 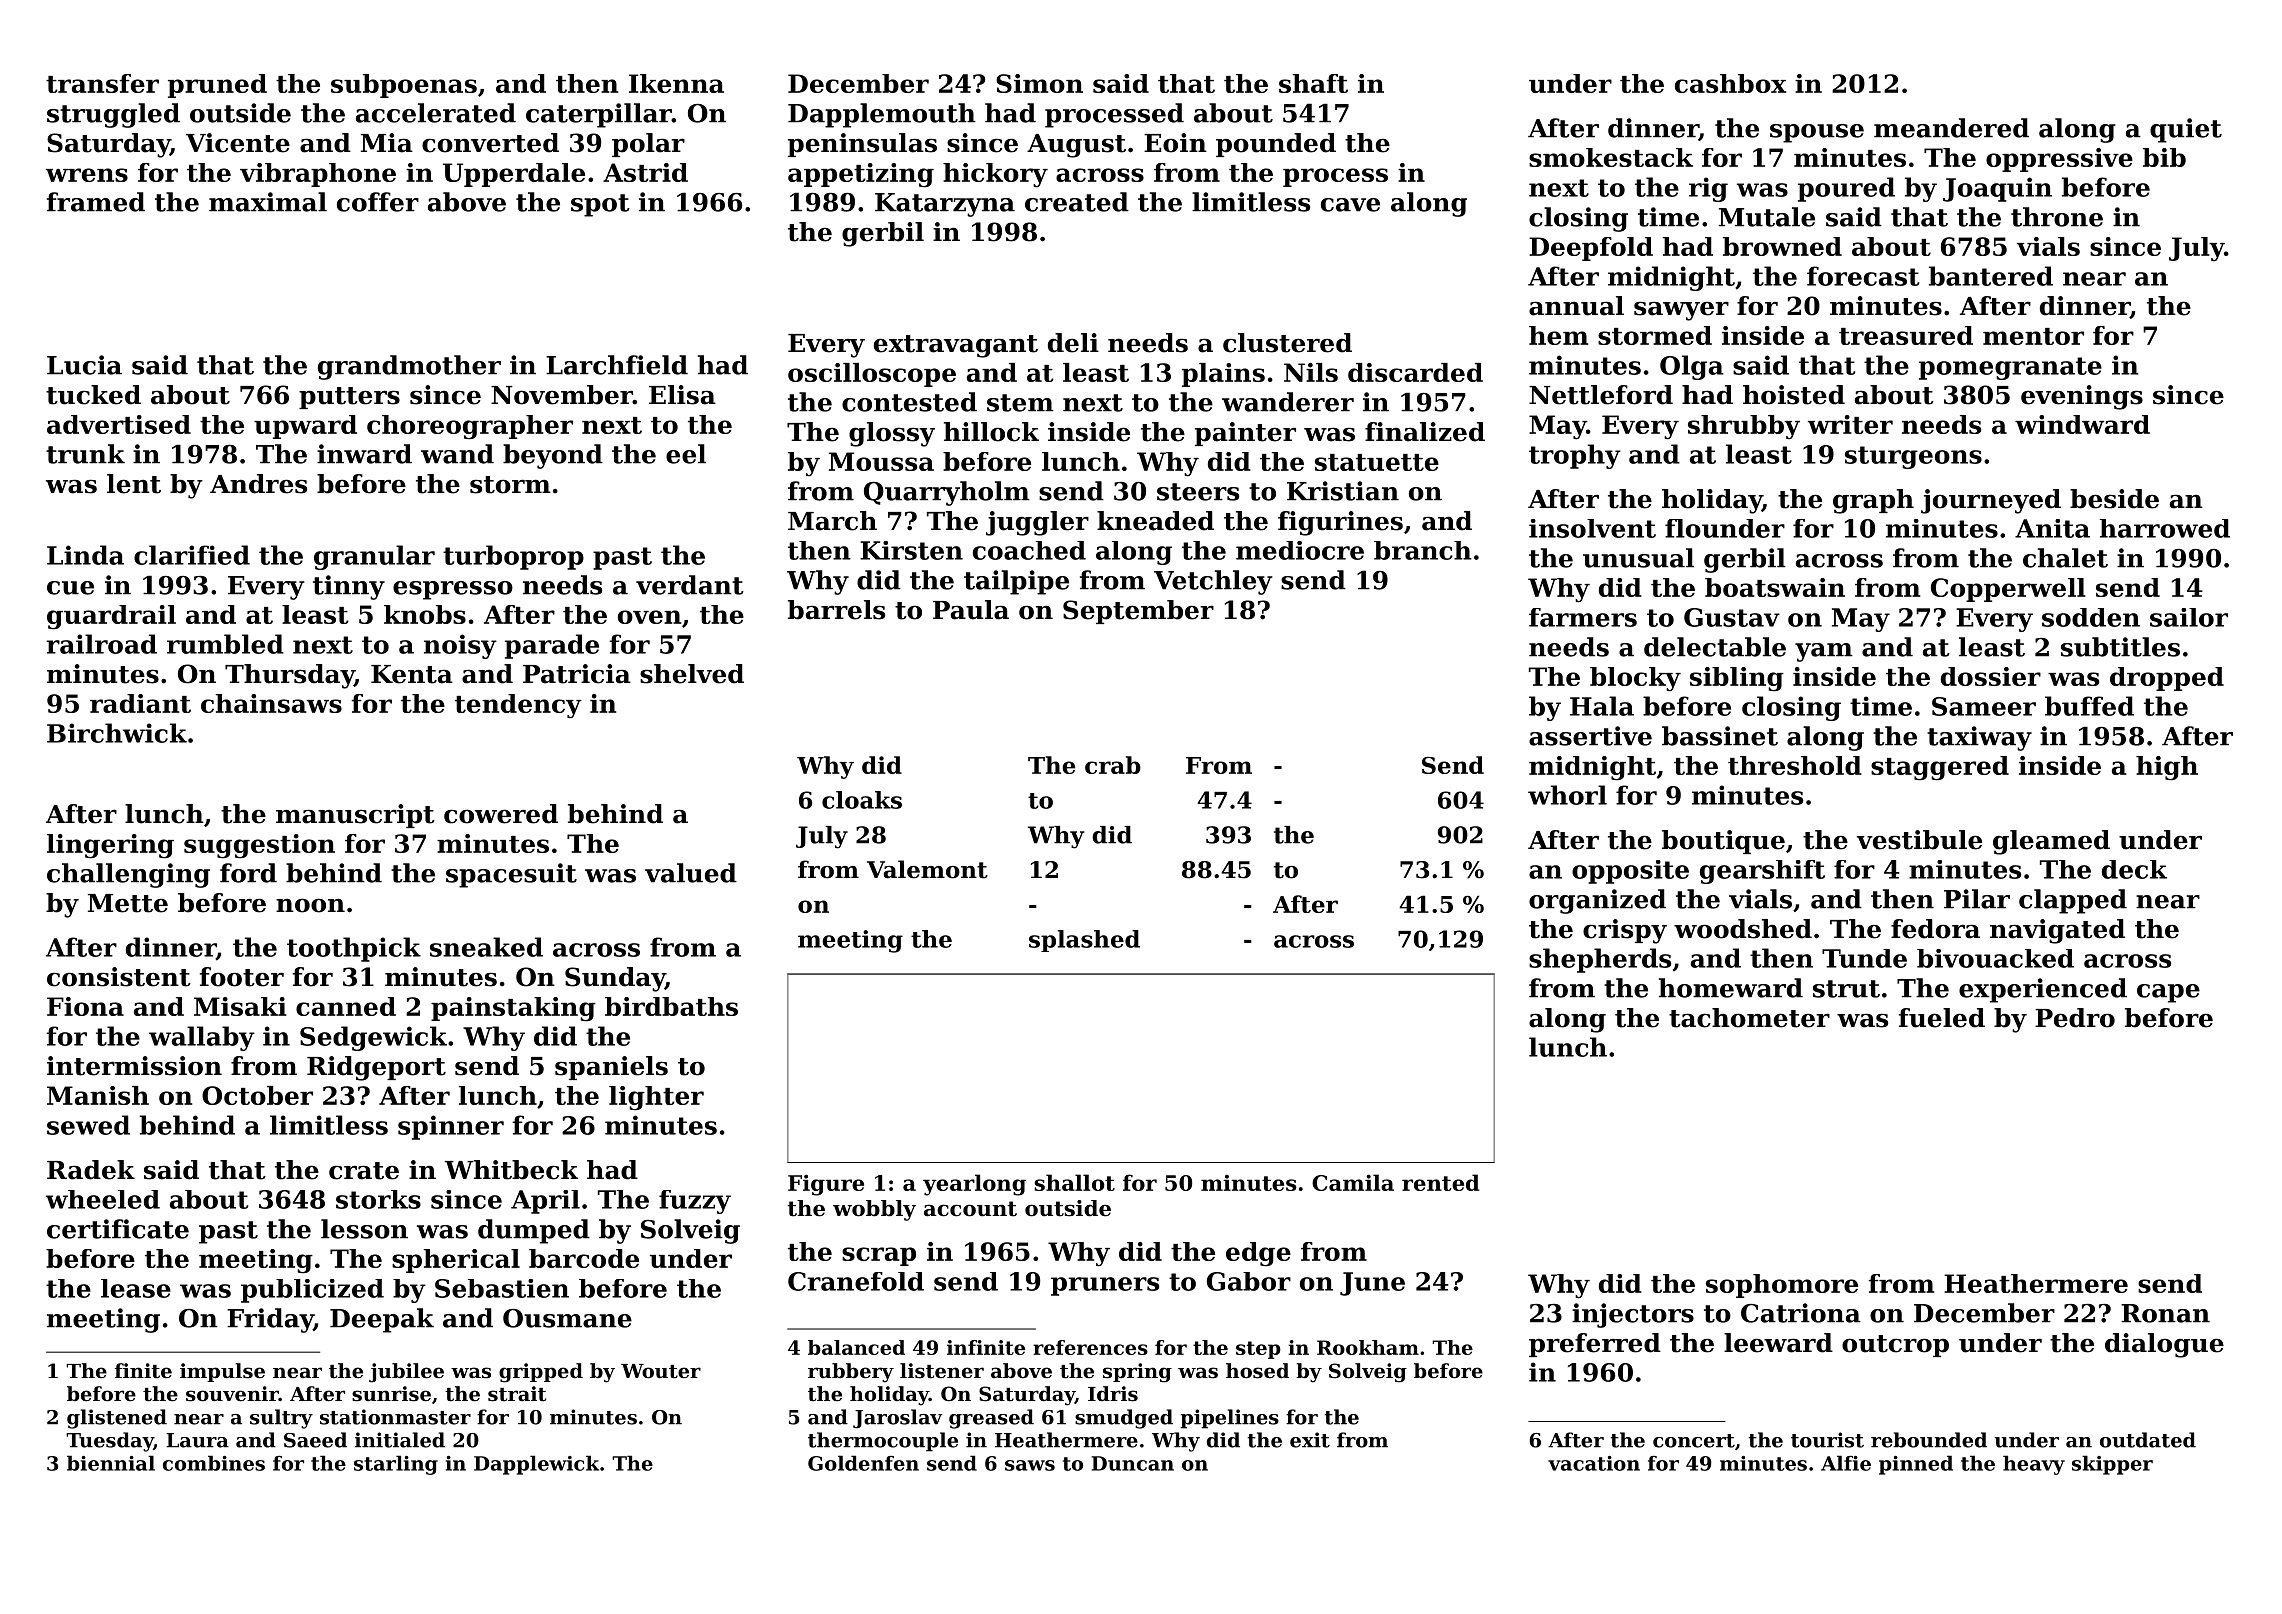 I want to click on Ronan, so click(x=2165, y=1313).
